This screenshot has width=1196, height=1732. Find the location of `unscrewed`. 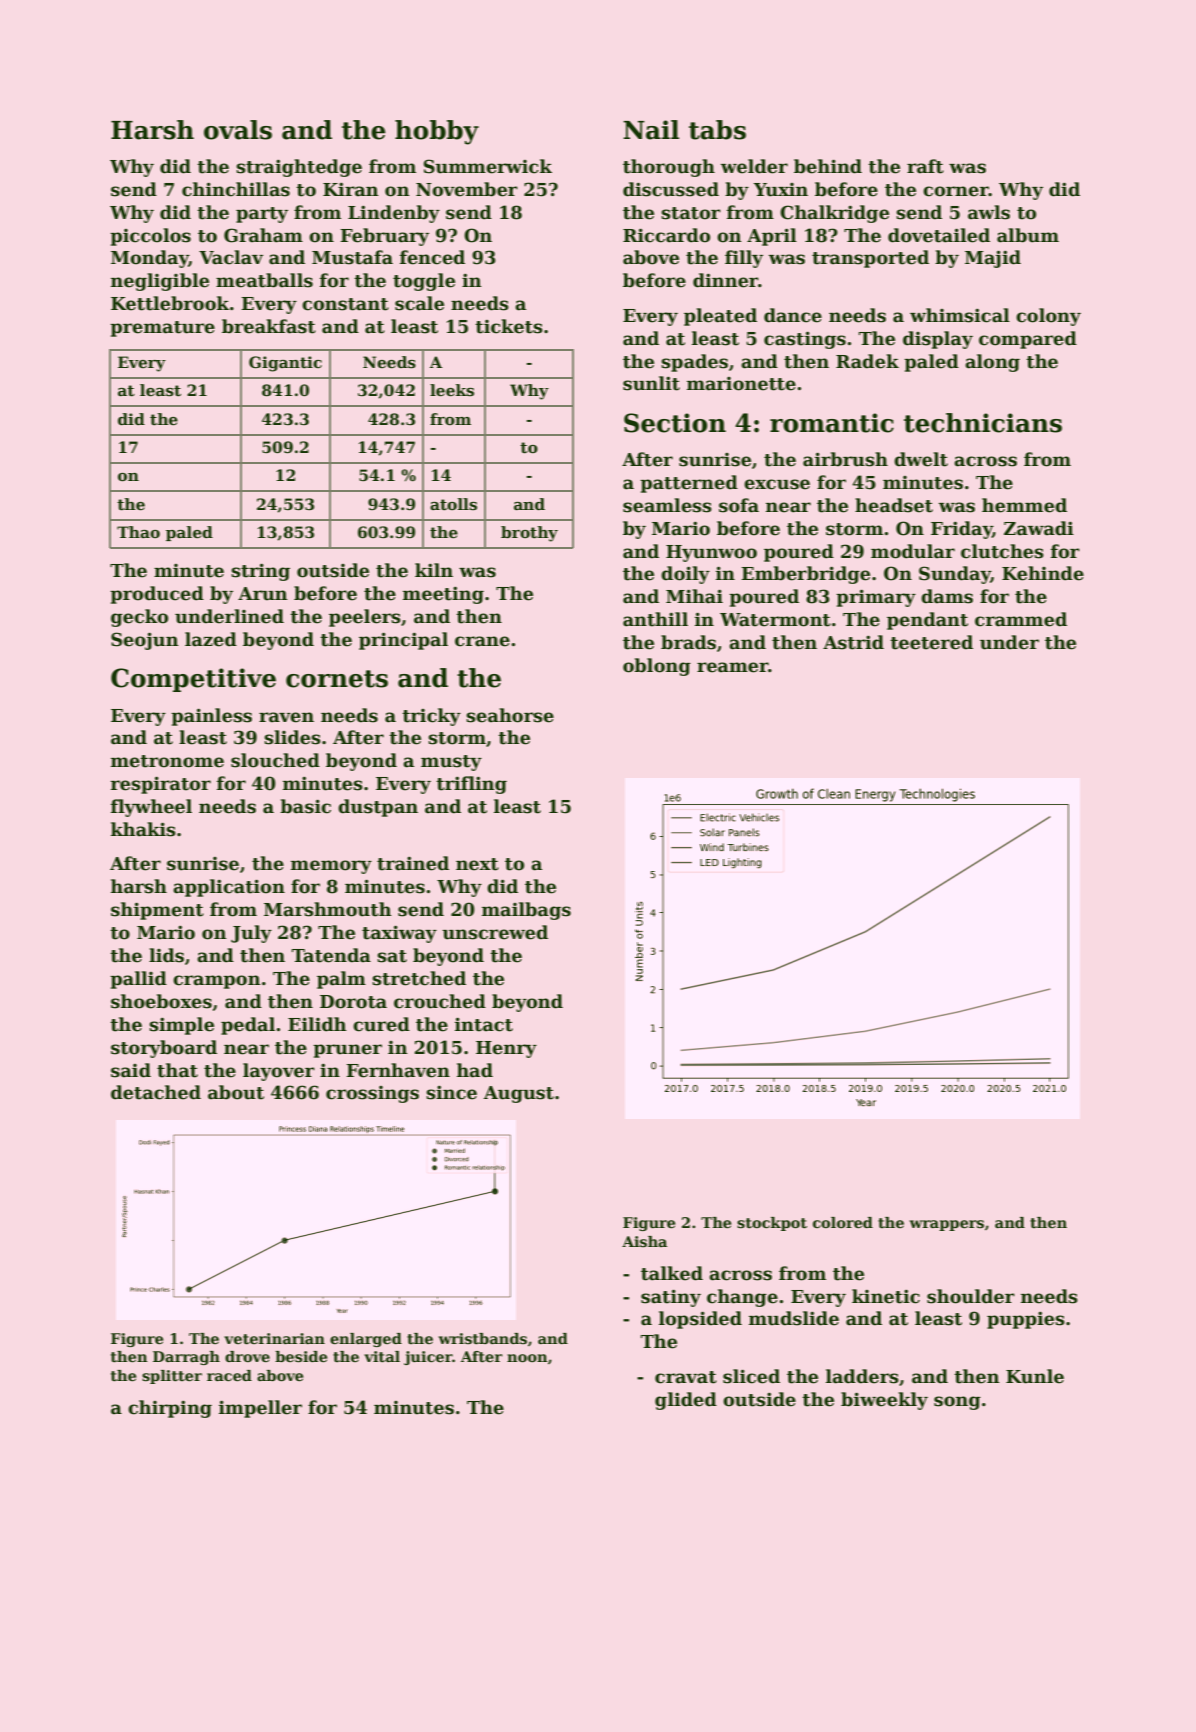

unscrewed is located at coordinates (495, 932).
